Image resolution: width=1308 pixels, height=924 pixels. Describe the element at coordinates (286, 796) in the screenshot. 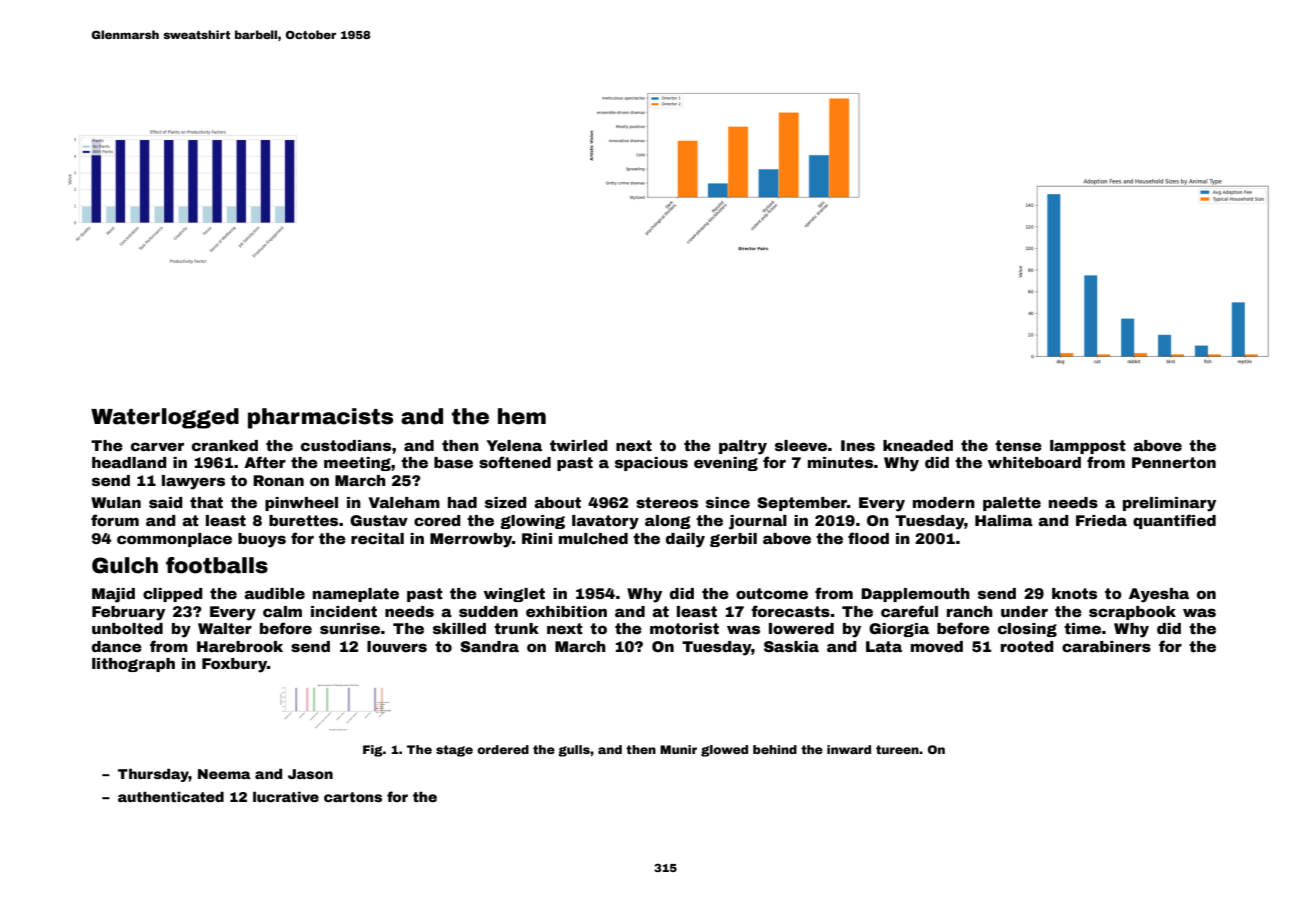

I see `lucrative` at that location.
